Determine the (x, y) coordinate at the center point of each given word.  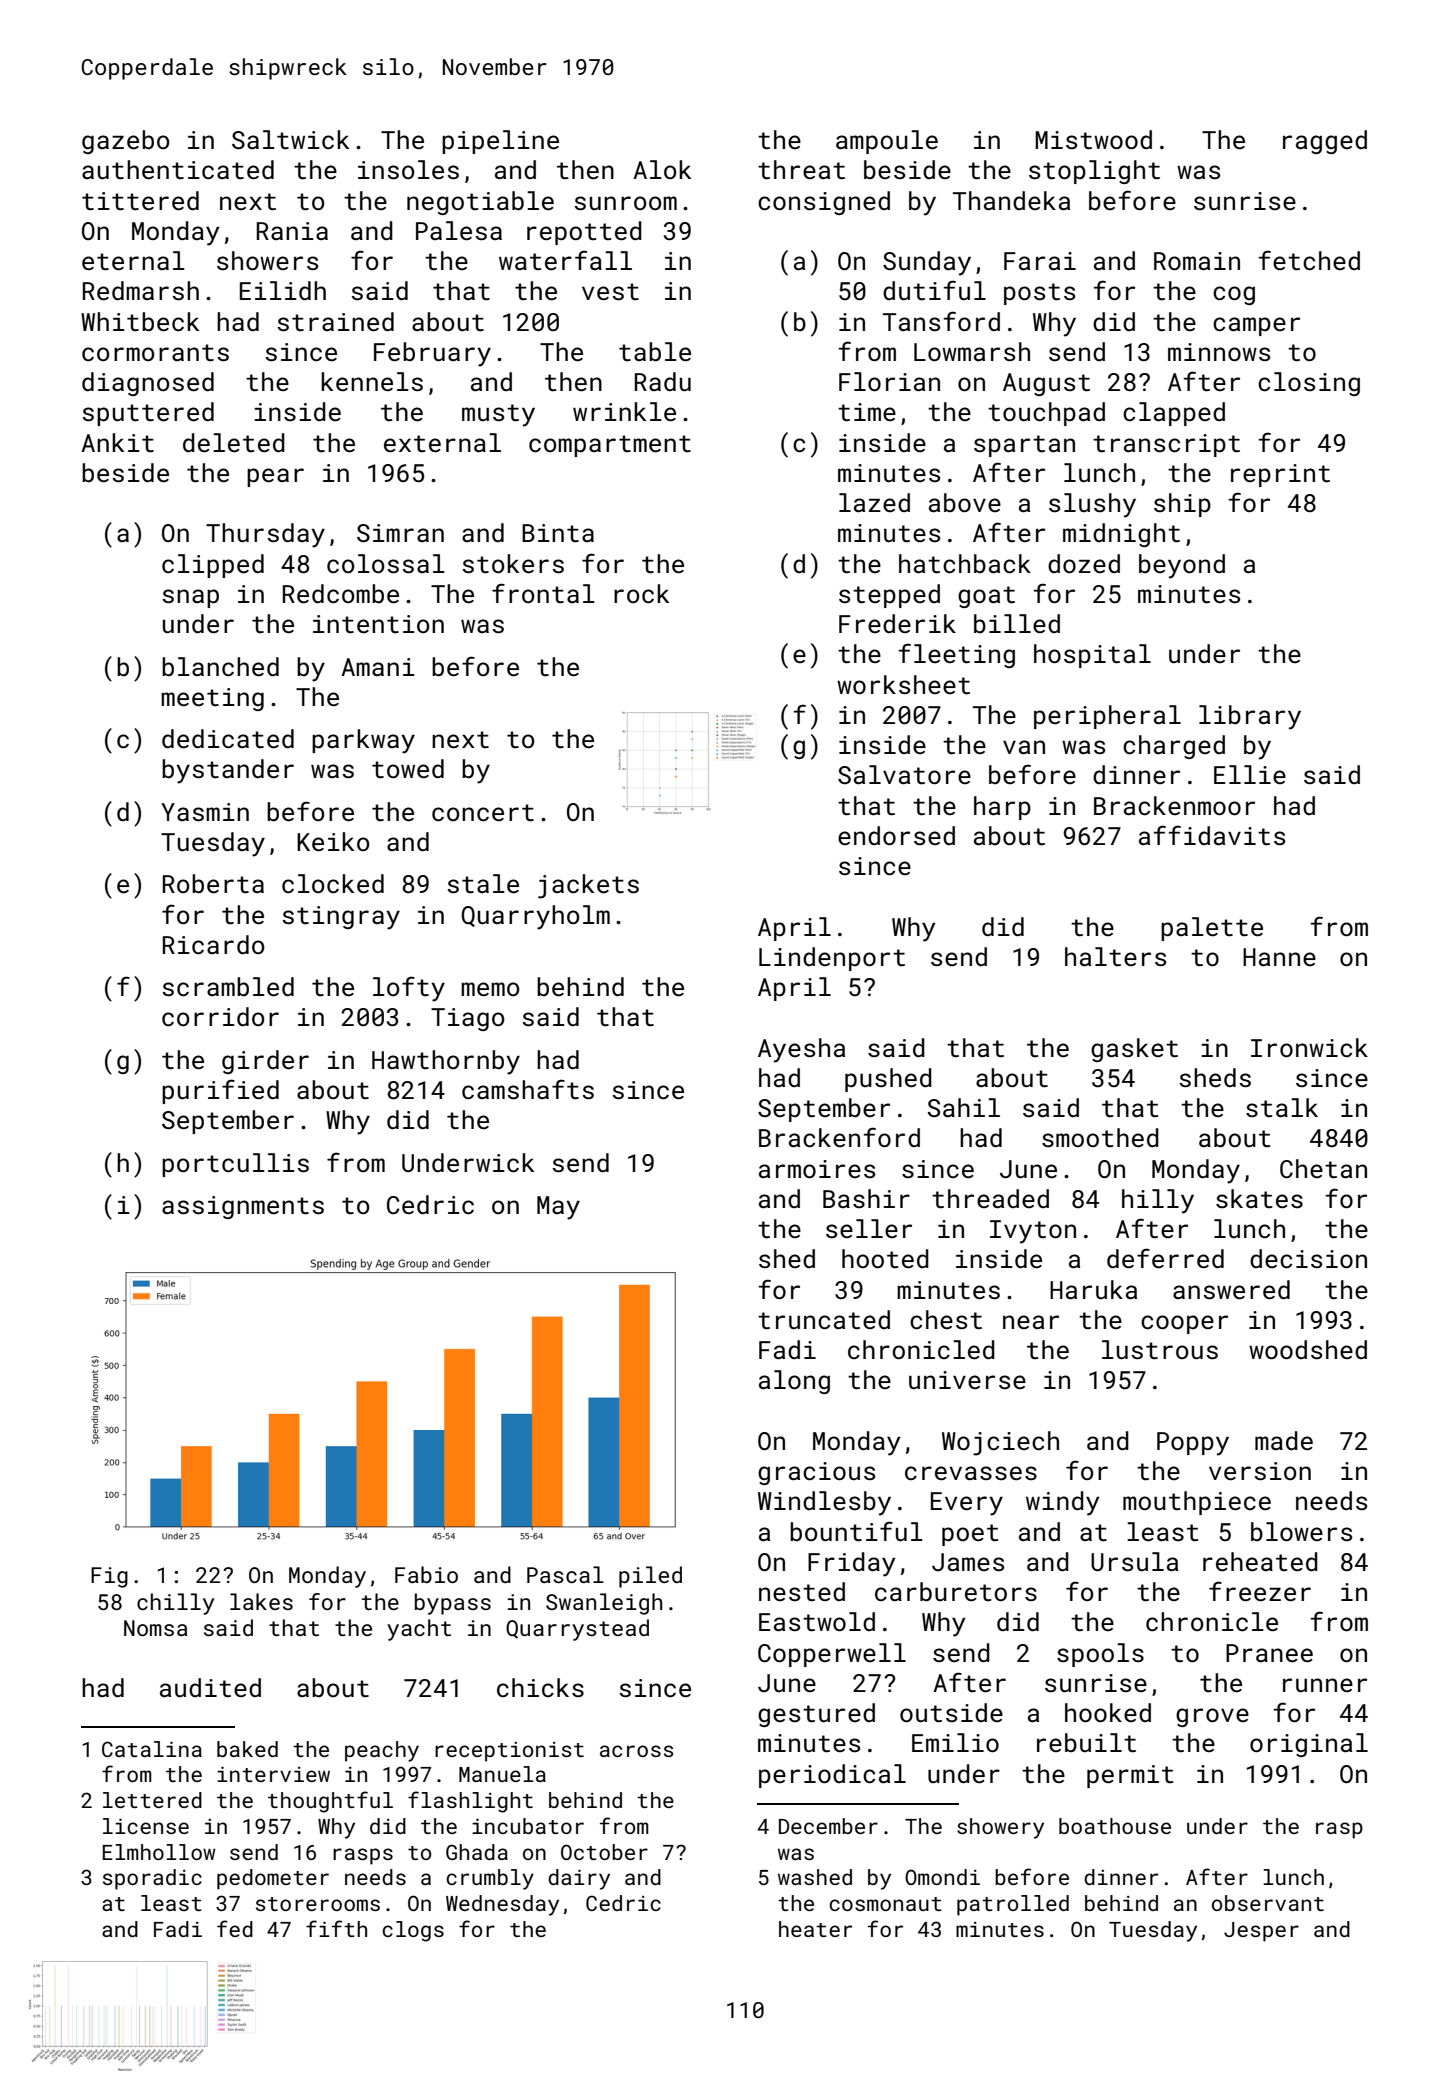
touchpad (1046, 414)
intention (378, 624)
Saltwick (290, 140)
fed (235, 1928)
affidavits (1212, 835)
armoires (817, 1169)
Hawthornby (446, 1062)
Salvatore (904, 775)
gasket (1134, 1050)
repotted (584, 233)
